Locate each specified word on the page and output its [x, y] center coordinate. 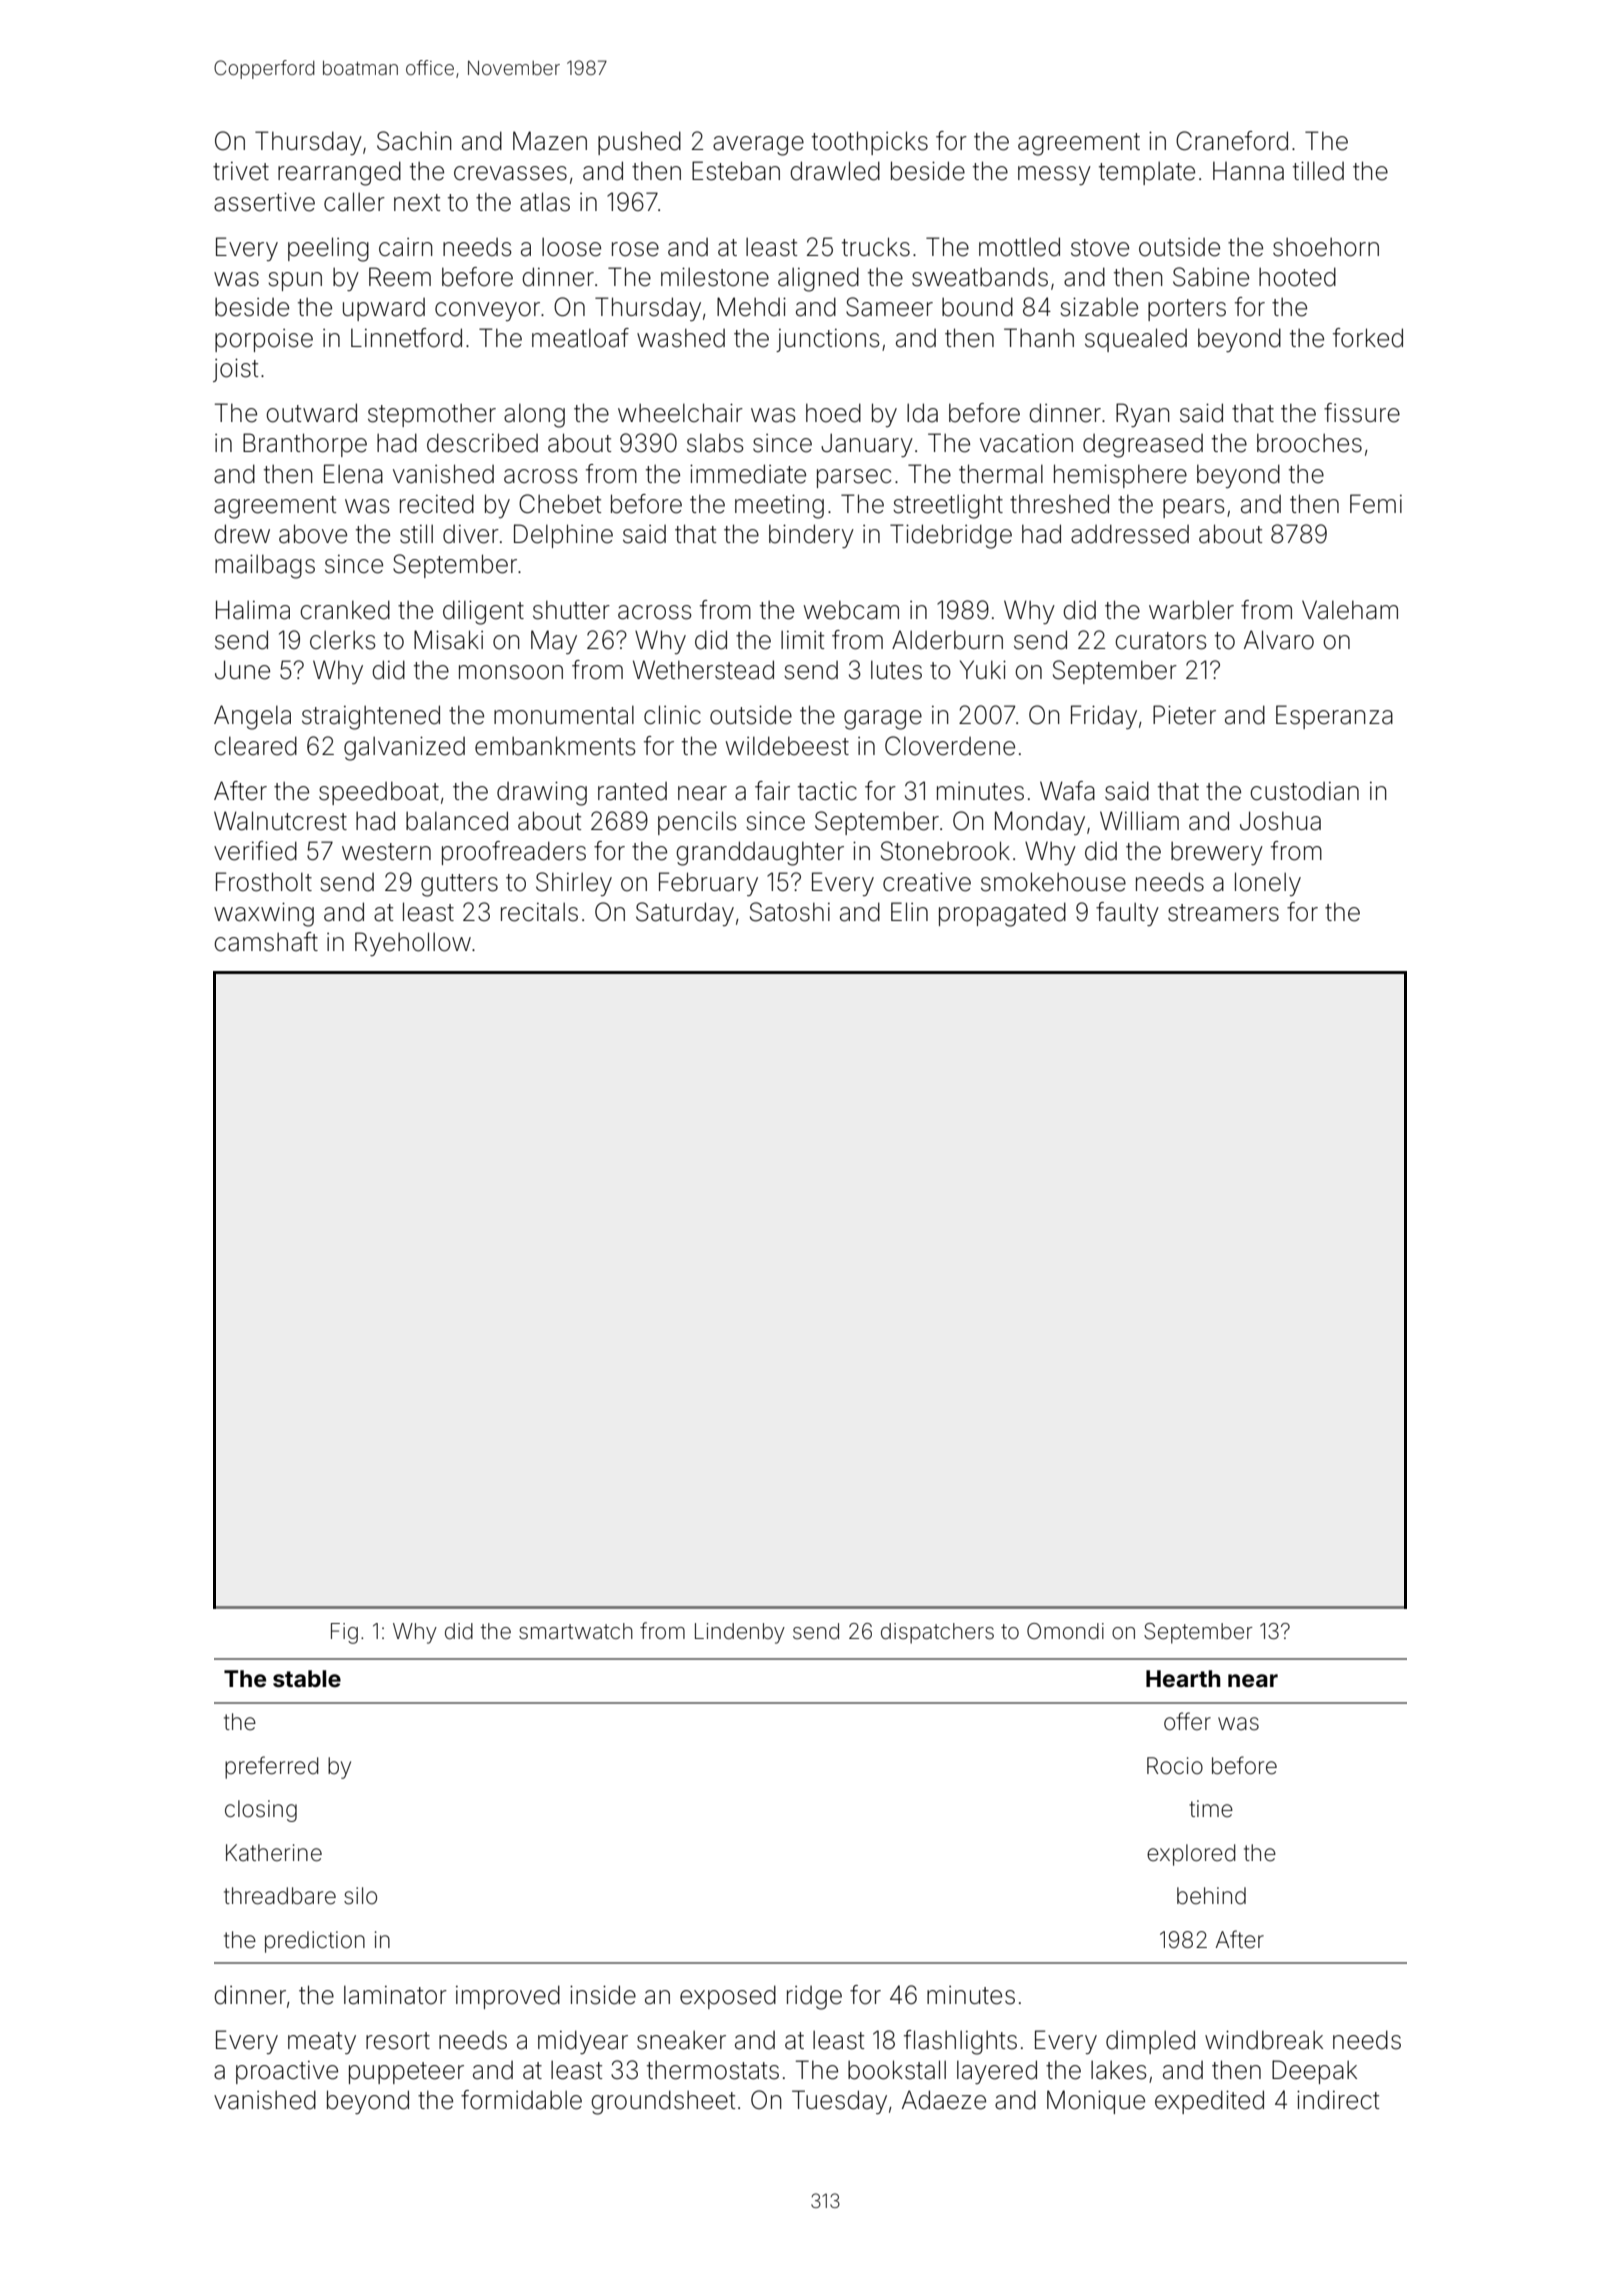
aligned [818, 279]
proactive [287, 2072]
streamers [1223, 913]
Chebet [560, 504]
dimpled [1150, 2042]
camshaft [266, 942]
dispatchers [937, 1633]
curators [1161, 641]
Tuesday [839, 2102]
